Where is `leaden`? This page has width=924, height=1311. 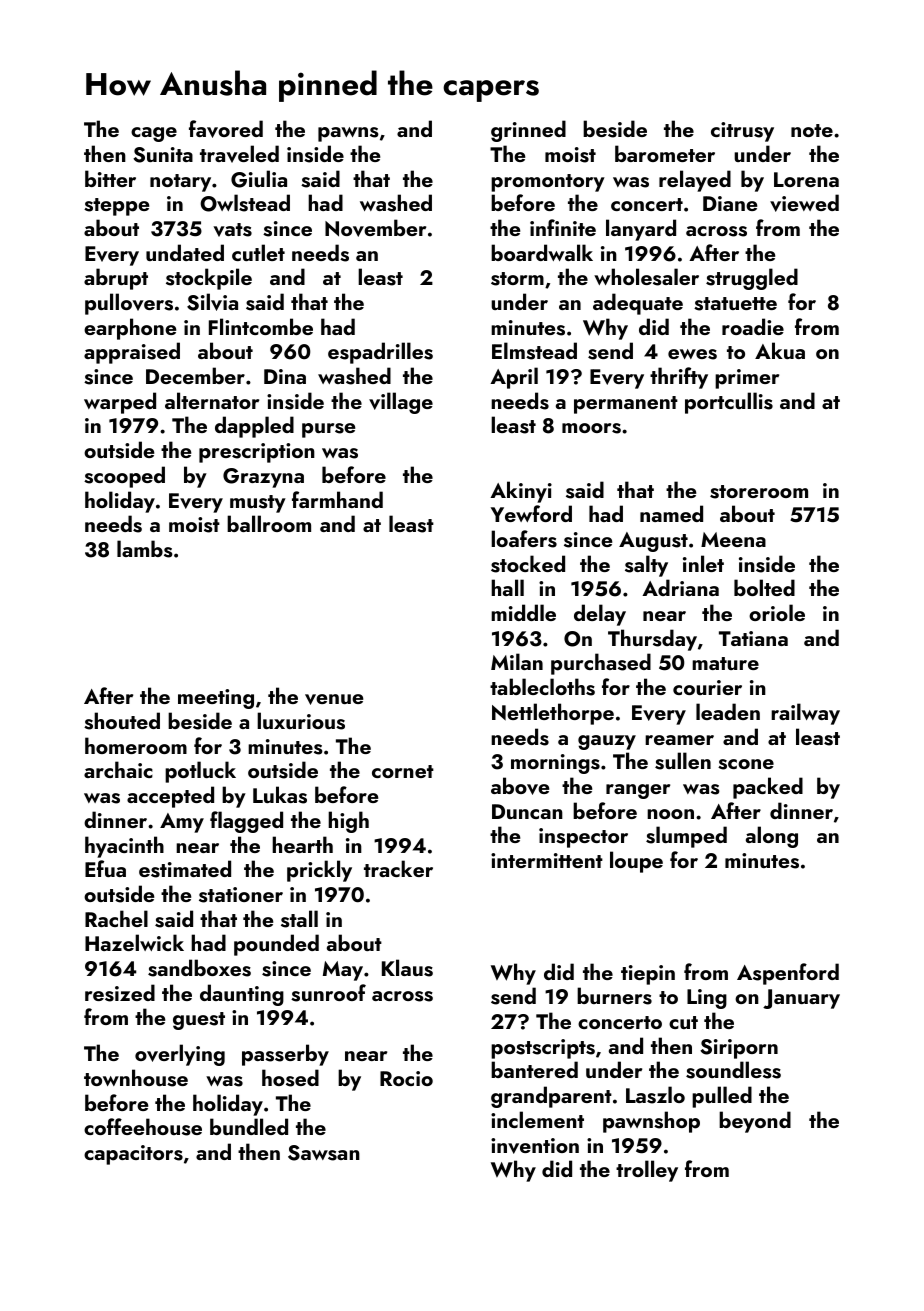
leaden is located at coordinates (728, 711).
